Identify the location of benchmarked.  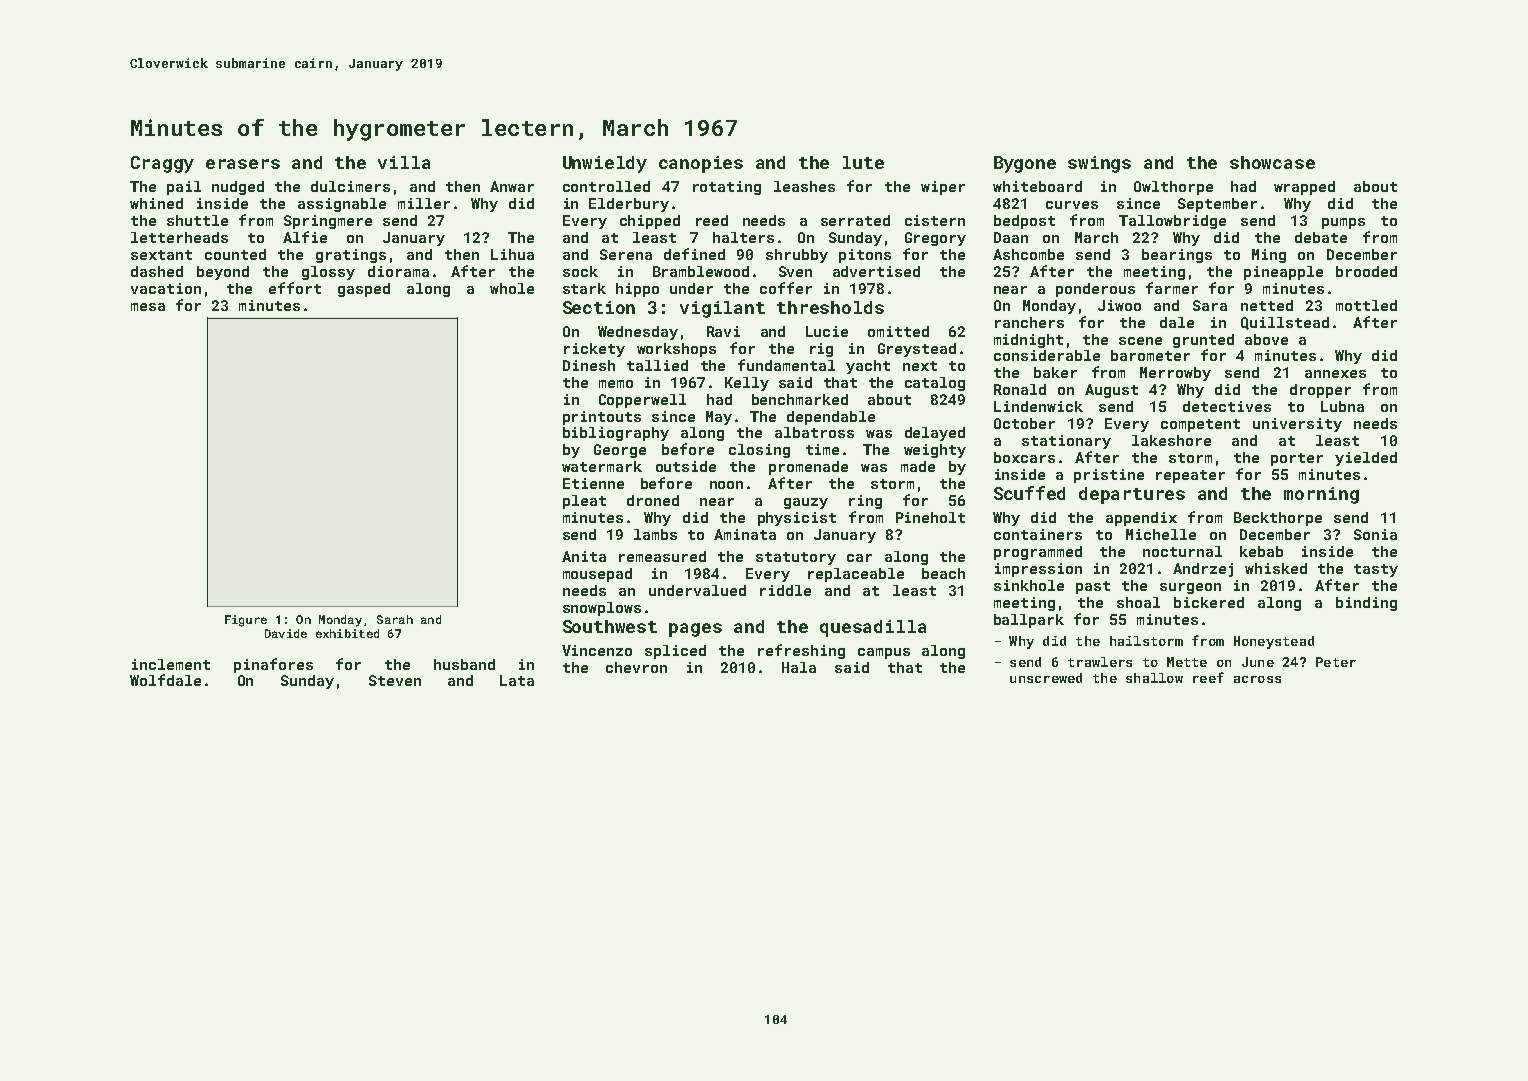
(800, 399).
